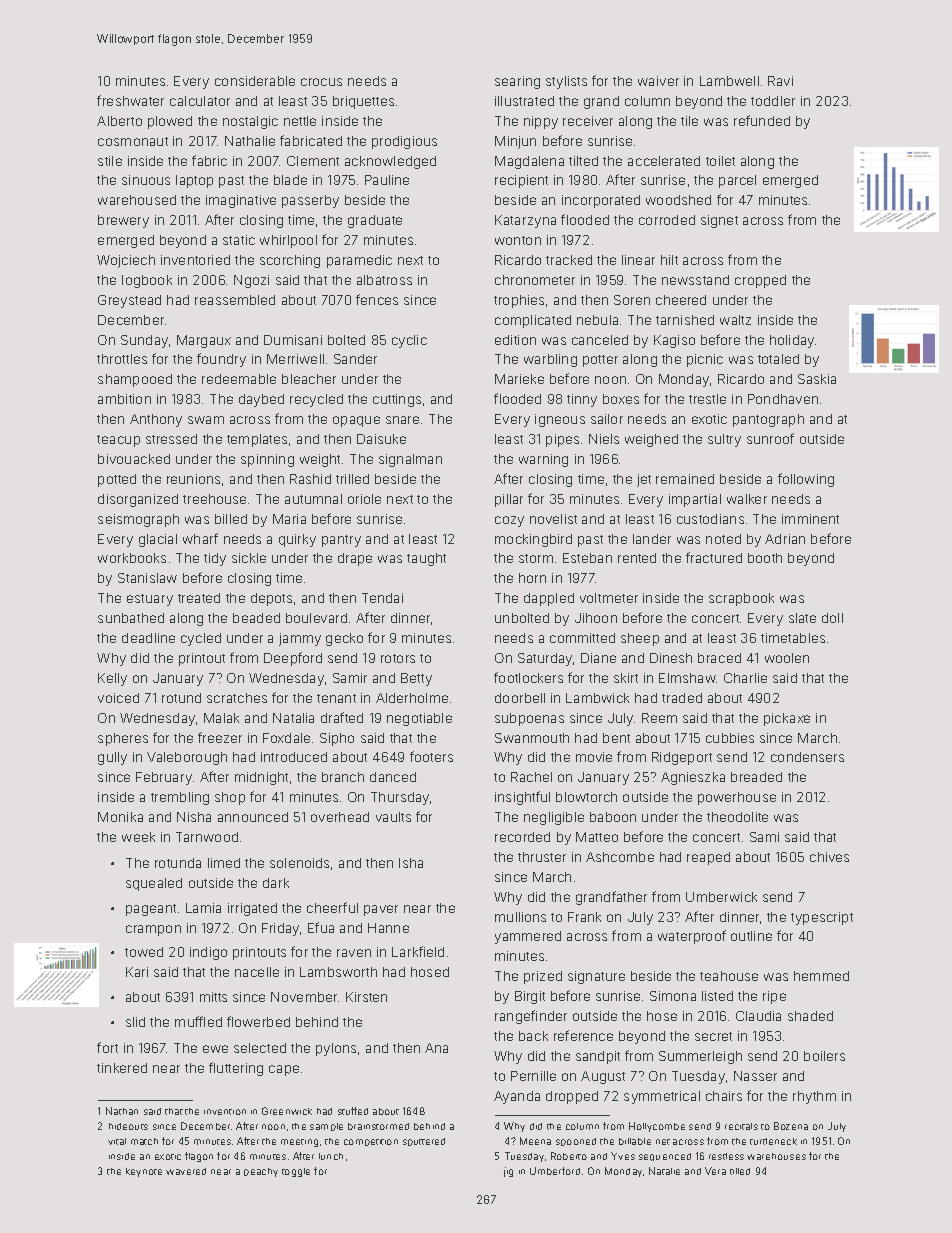 This image has height=1233, width=952. Describe the element at coordinates (780, 81) in the image. I see `Ravi` at that location.
